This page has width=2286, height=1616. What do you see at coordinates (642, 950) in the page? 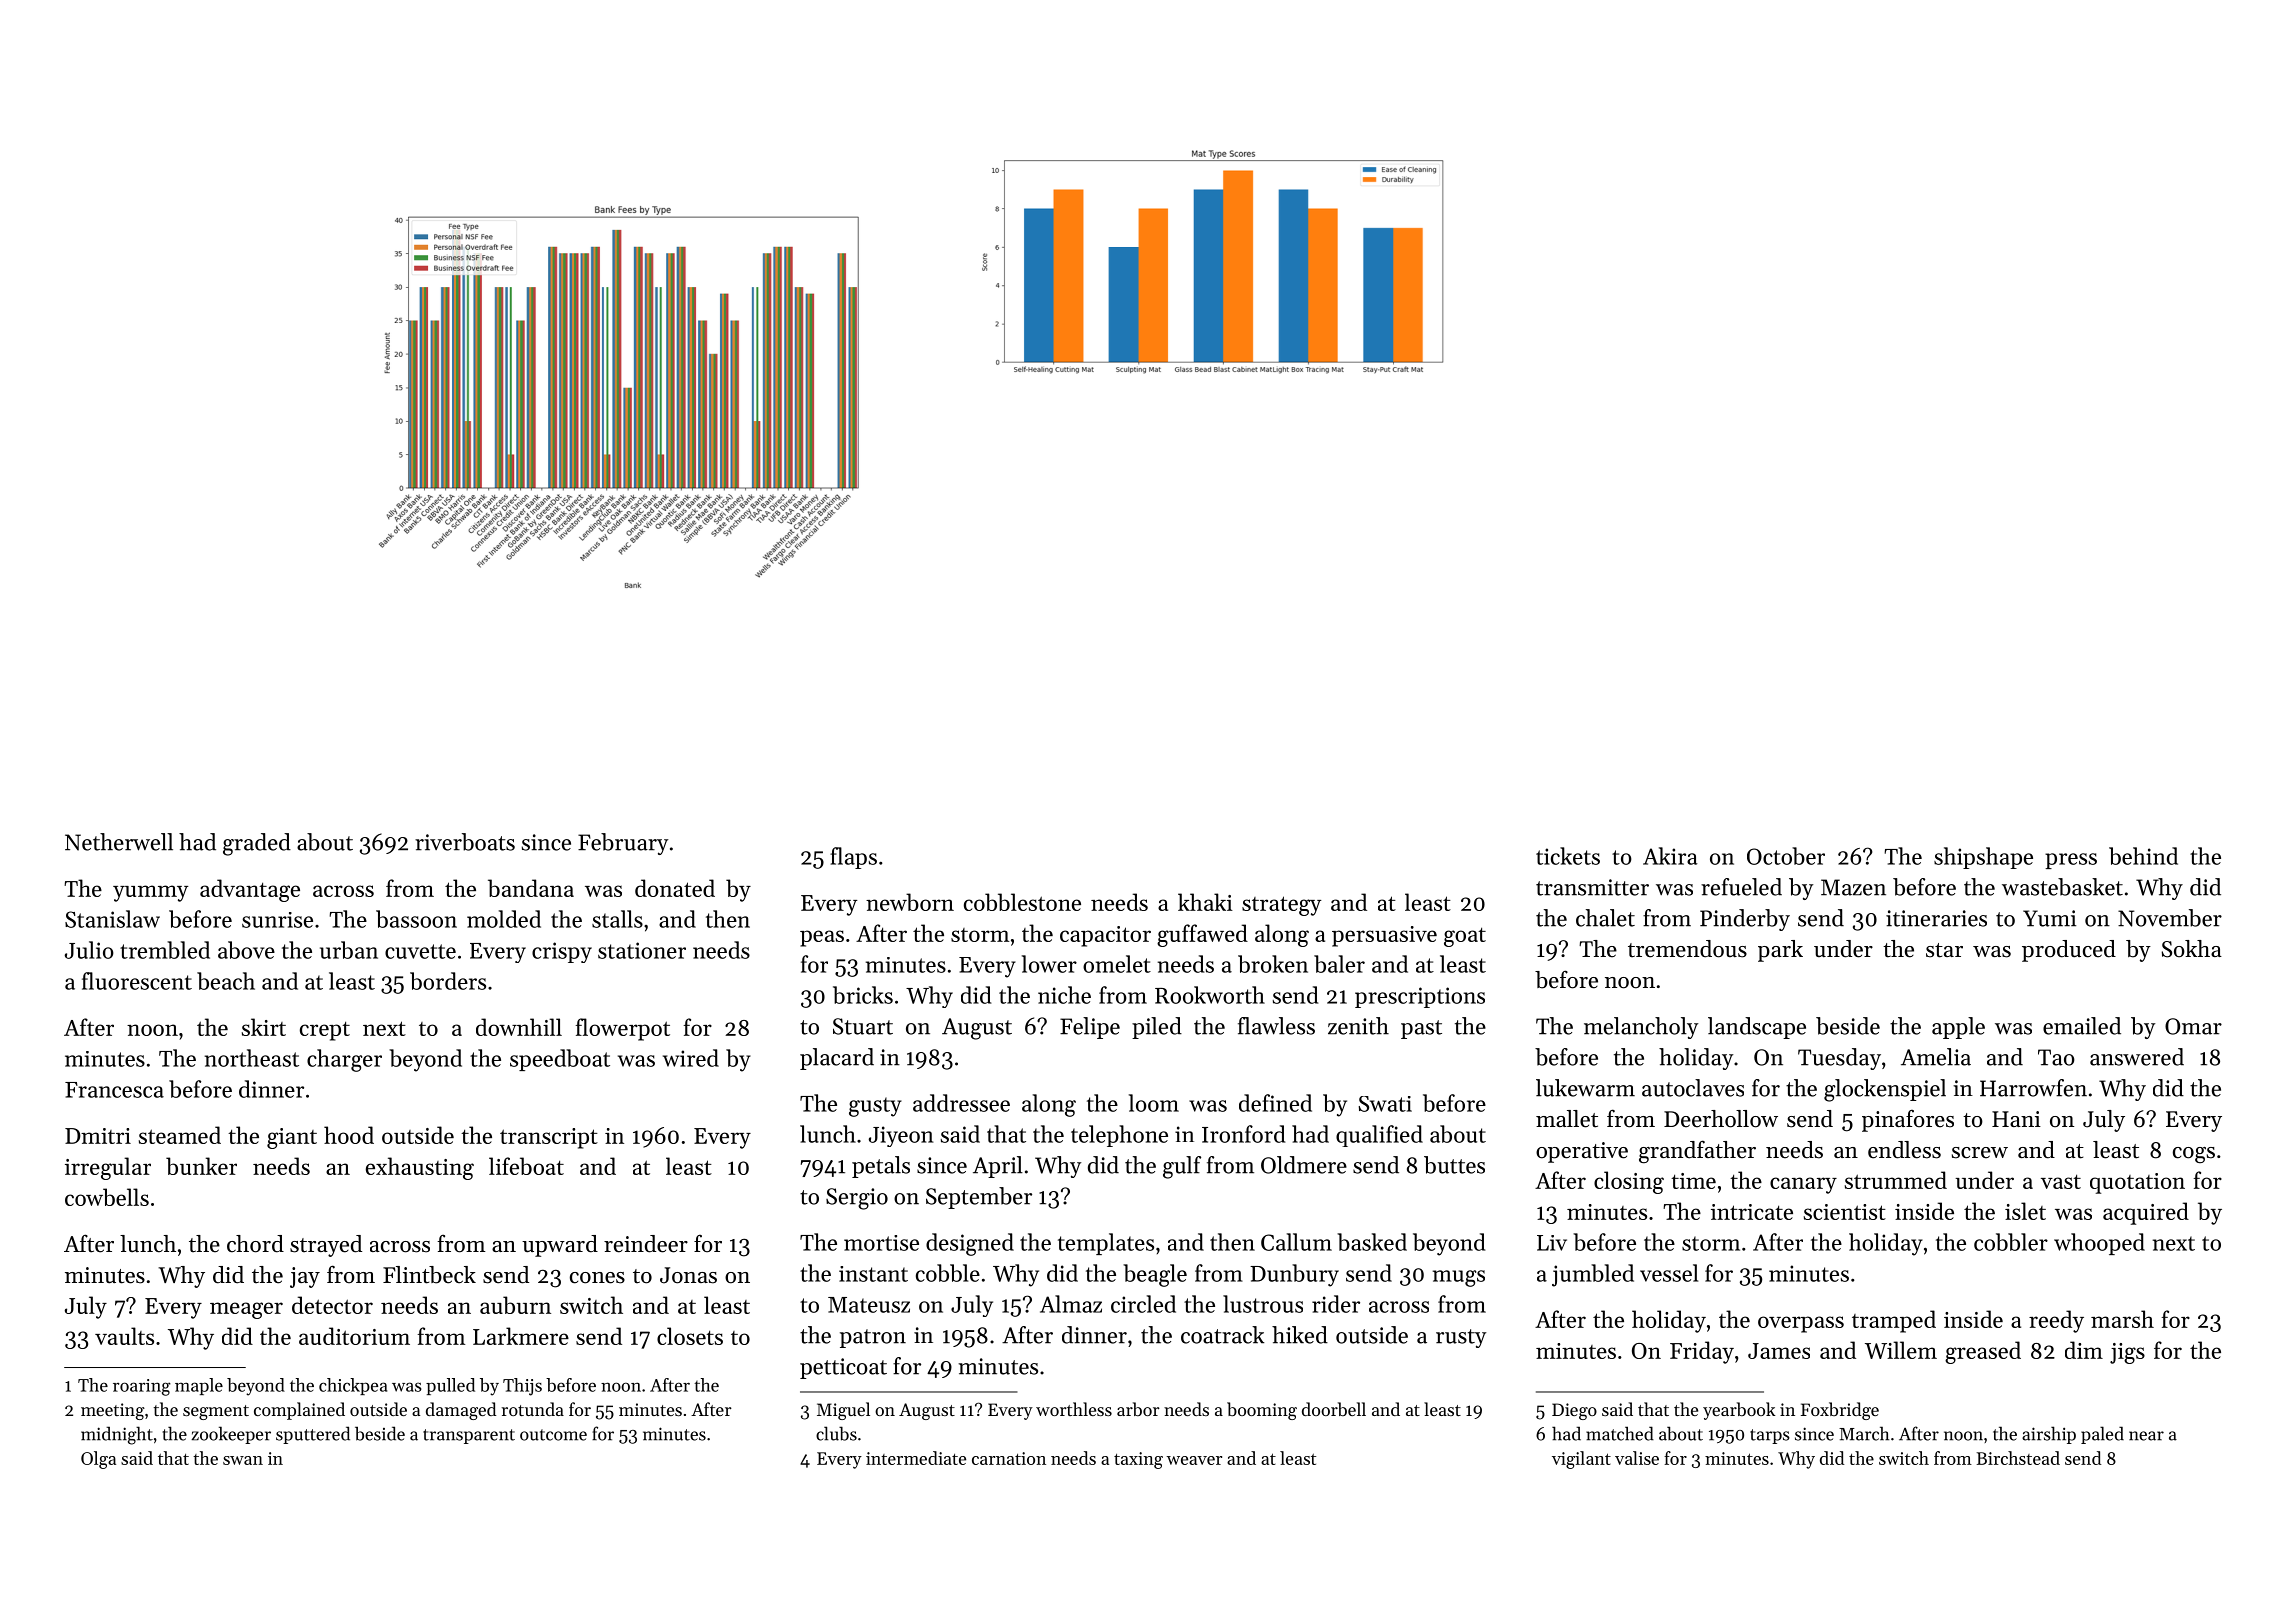
I see `stationer` at bounding box center [642, 950].
